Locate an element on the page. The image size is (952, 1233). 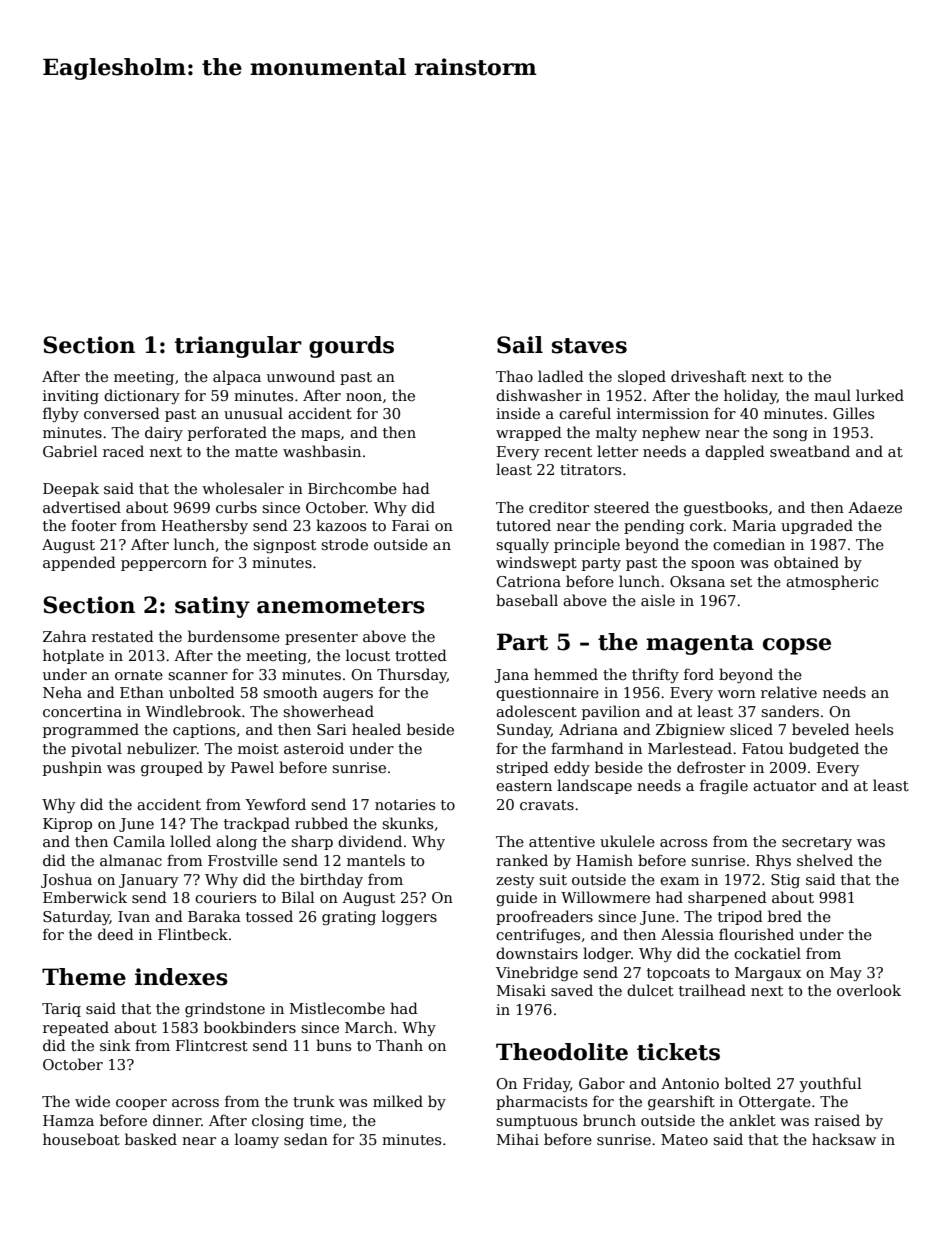
driveshaft is located at coordinates (708, 376).
